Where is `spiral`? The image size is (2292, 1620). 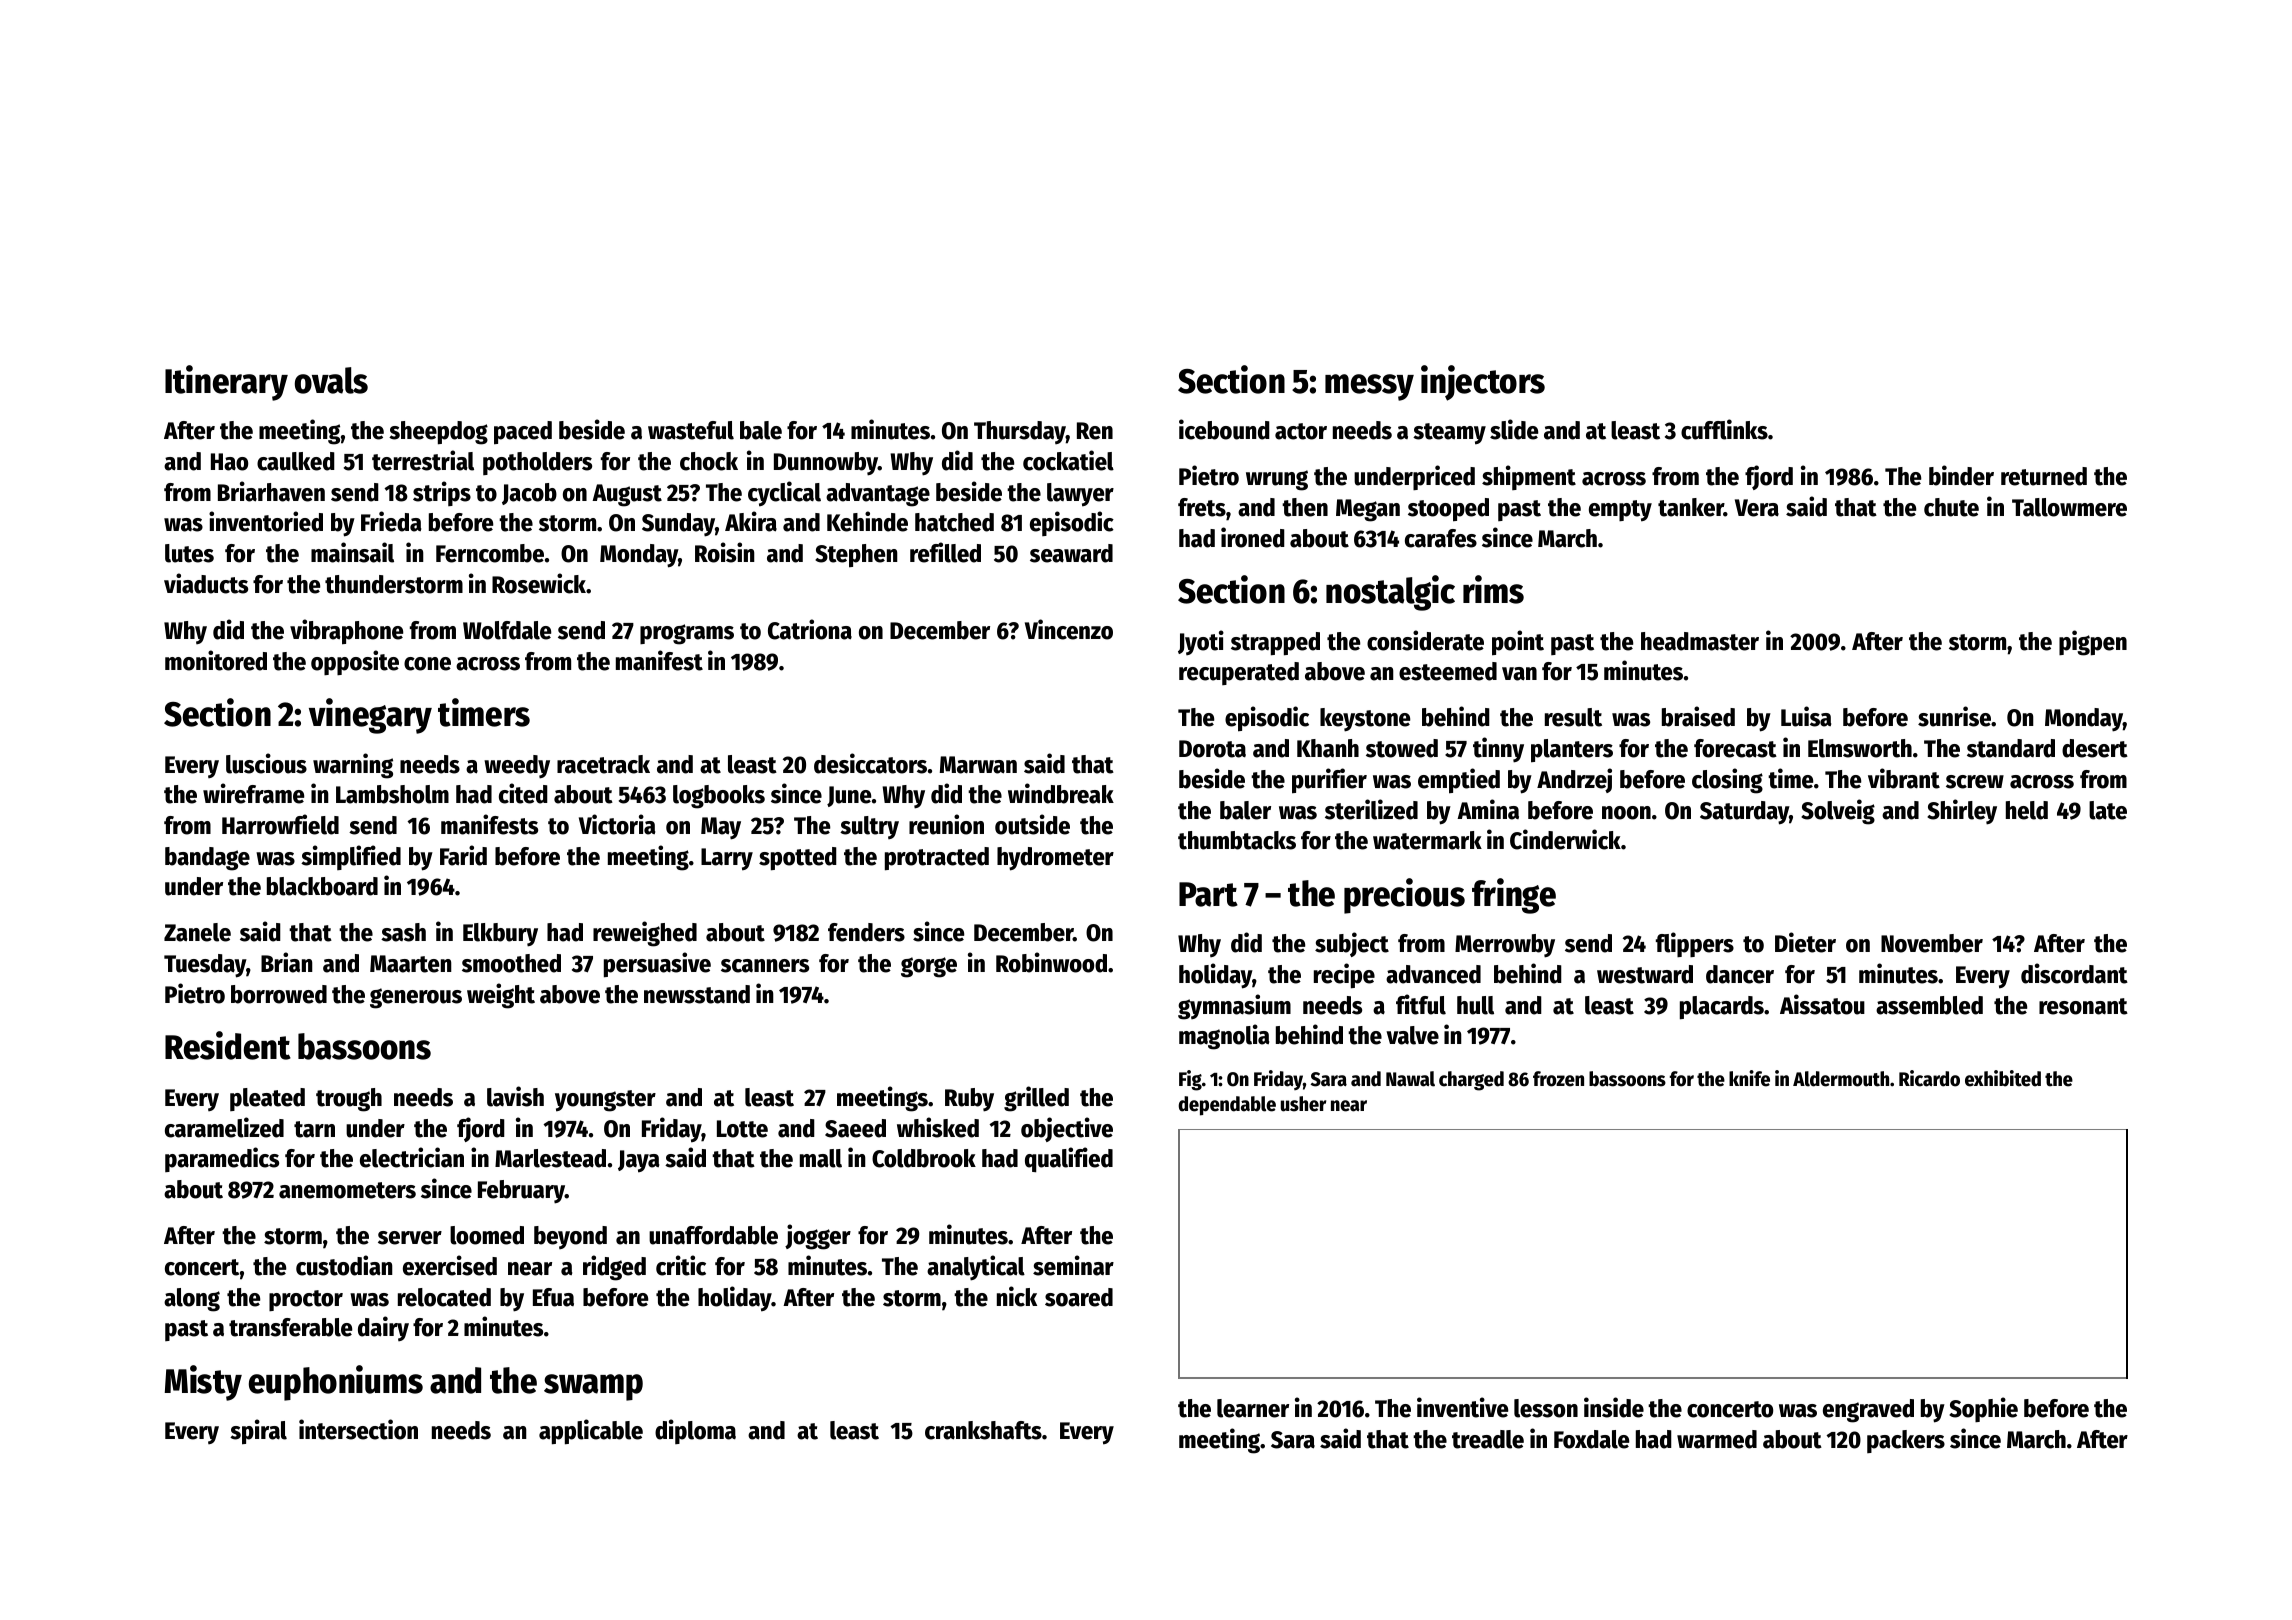 spiral is located at coordinates (258, 1432).
